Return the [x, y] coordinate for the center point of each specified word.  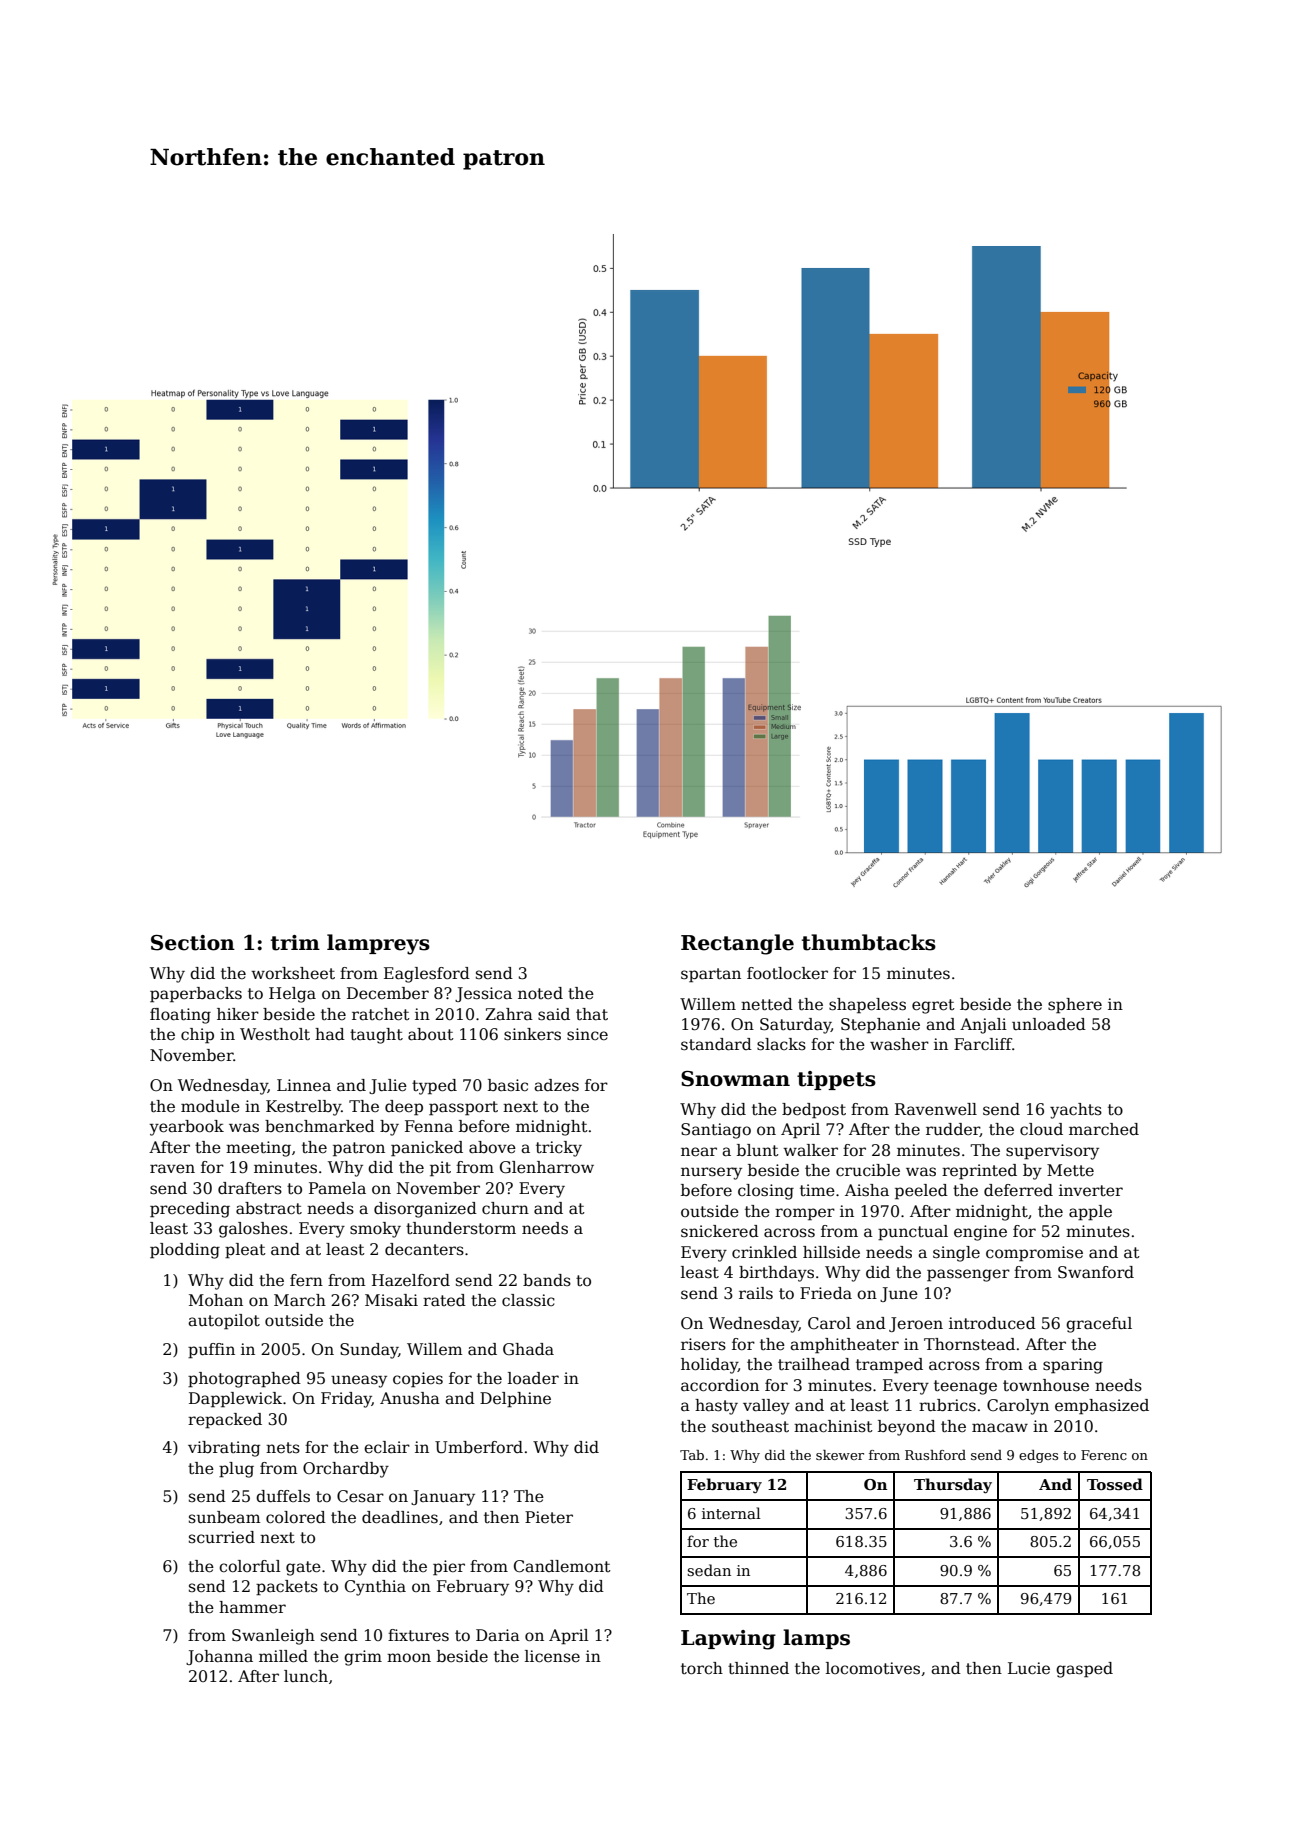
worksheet [293, 973]
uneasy [359, 1381]
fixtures [418, 1635]
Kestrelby [303, 1108]
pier [449, 1568]
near [699, 1152]
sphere [1075, 1006]
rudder [953, 1130]
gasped [1084, 1670]
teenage [965, 1387]
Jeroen [916, 1324]
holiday [709, 1366]
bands [547, 1280]
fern [306, 1280]
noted [540, 993]
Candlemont [562, 1566]
